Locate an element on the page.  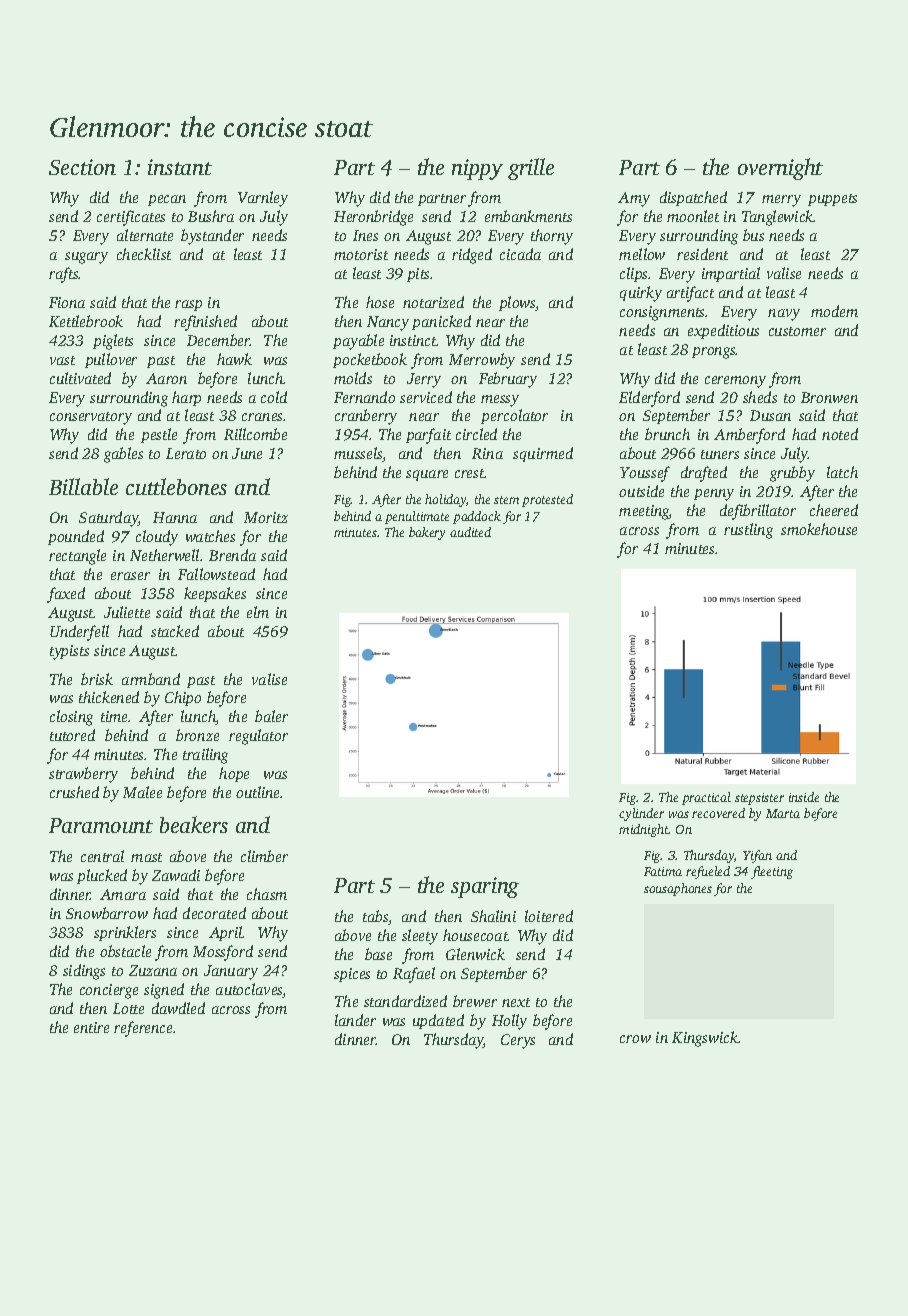
inside is located at coordinates (804, 797).
